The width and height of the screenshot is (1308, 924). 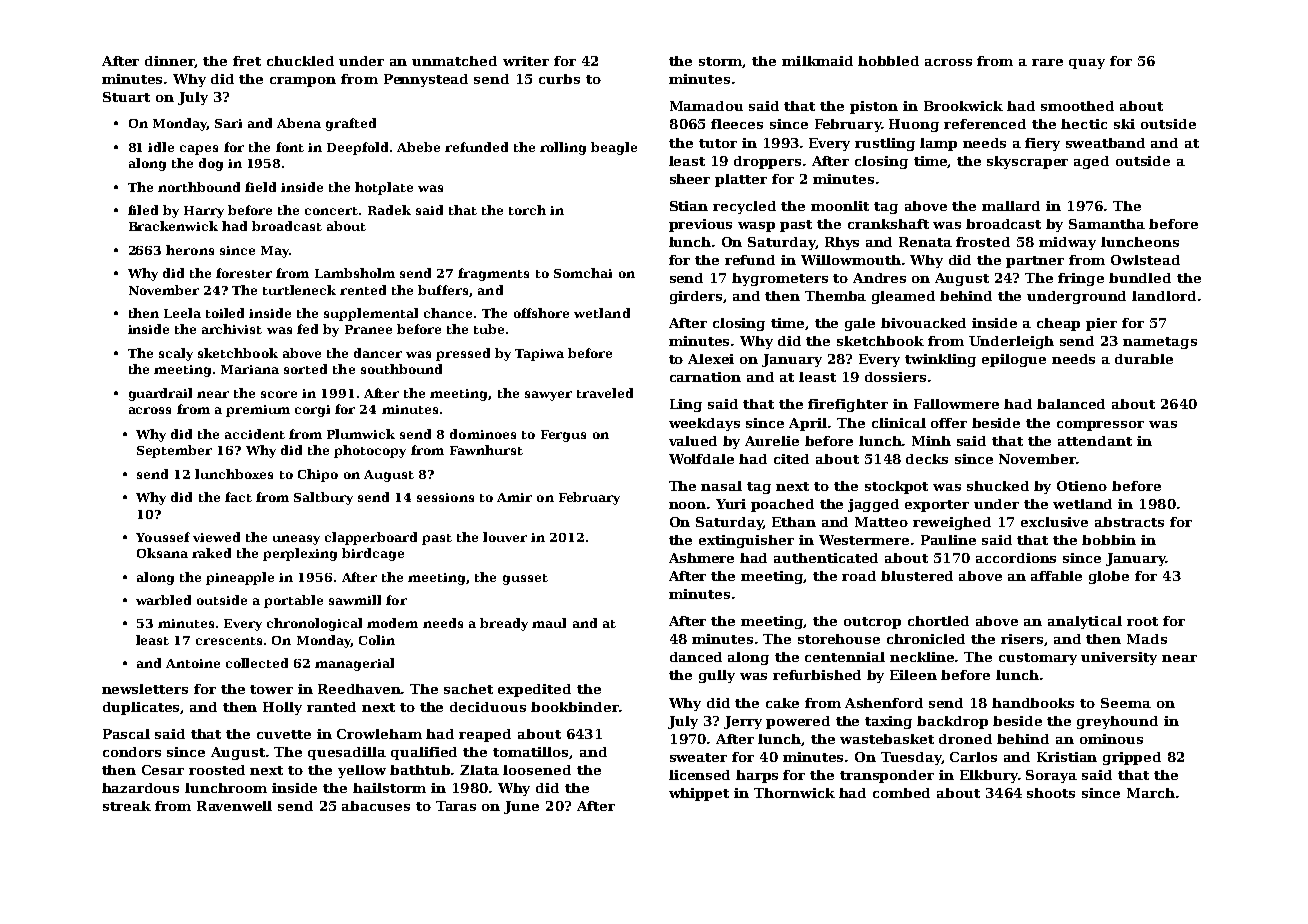 What do you see at coordinates (142, 708) in the screenshot?
I see `duplicates` at bounding box center [142, 708].
